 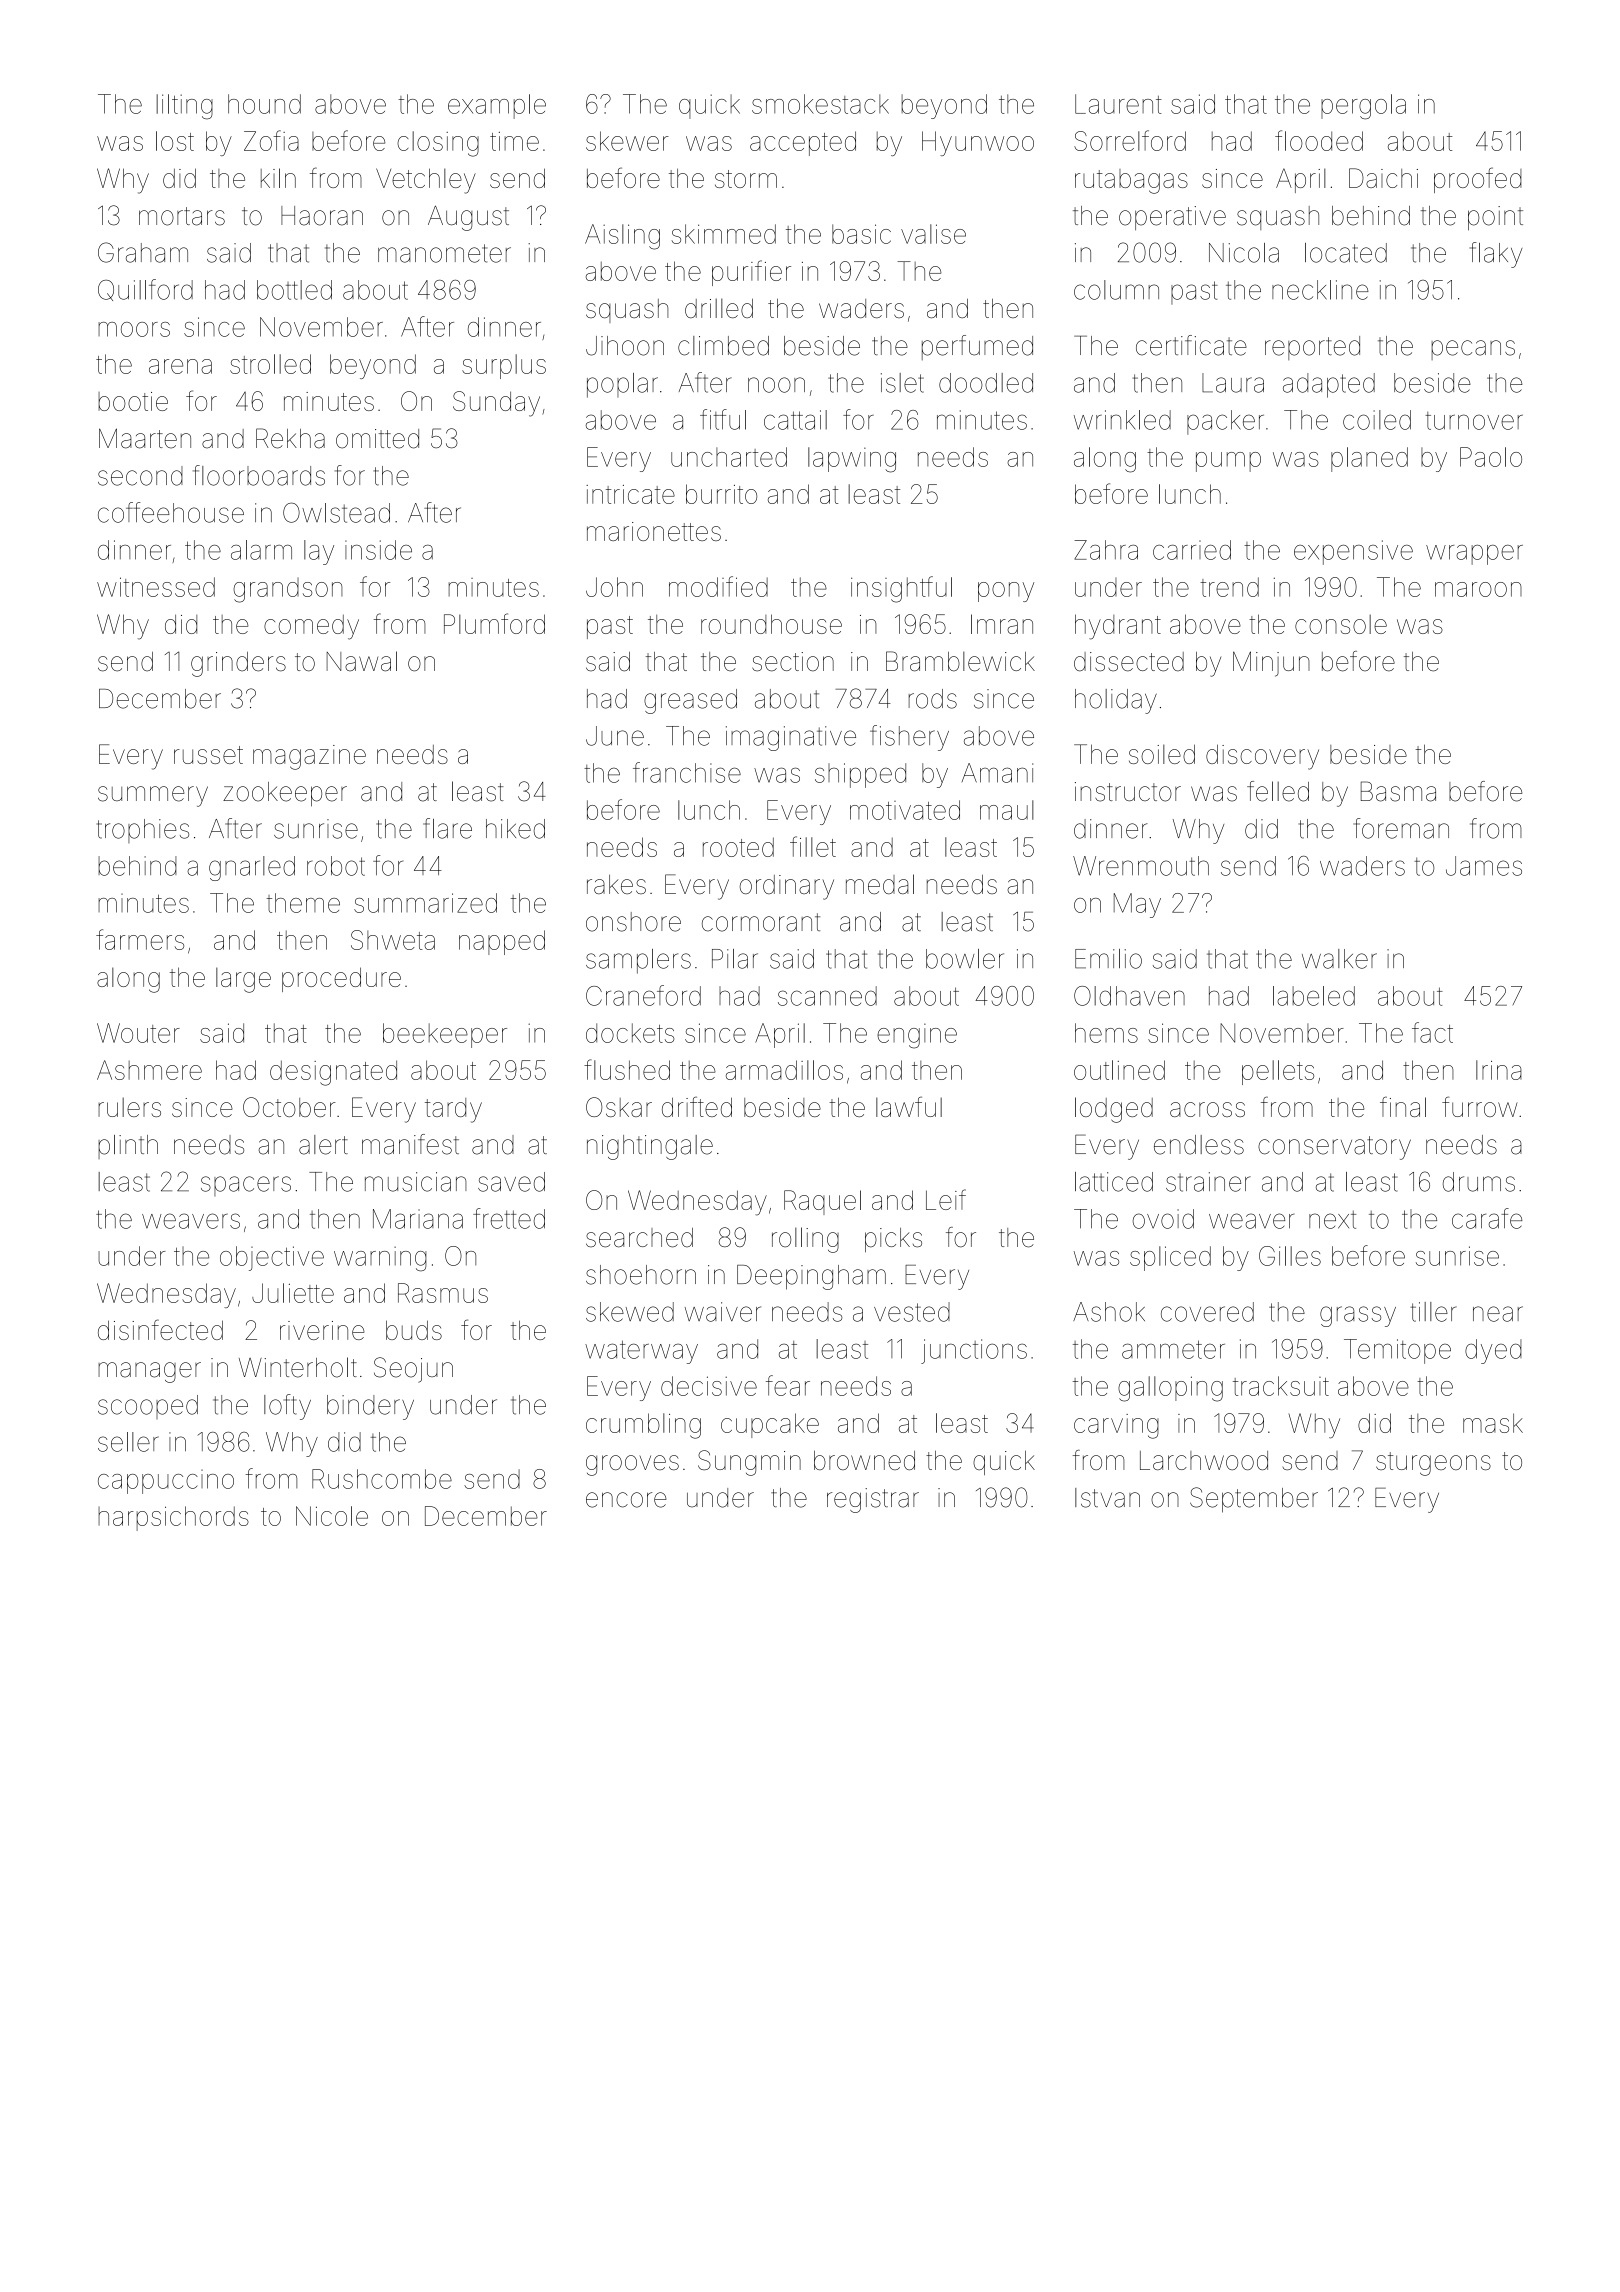 I want to click on September, so click(x=1254, y=1500).
